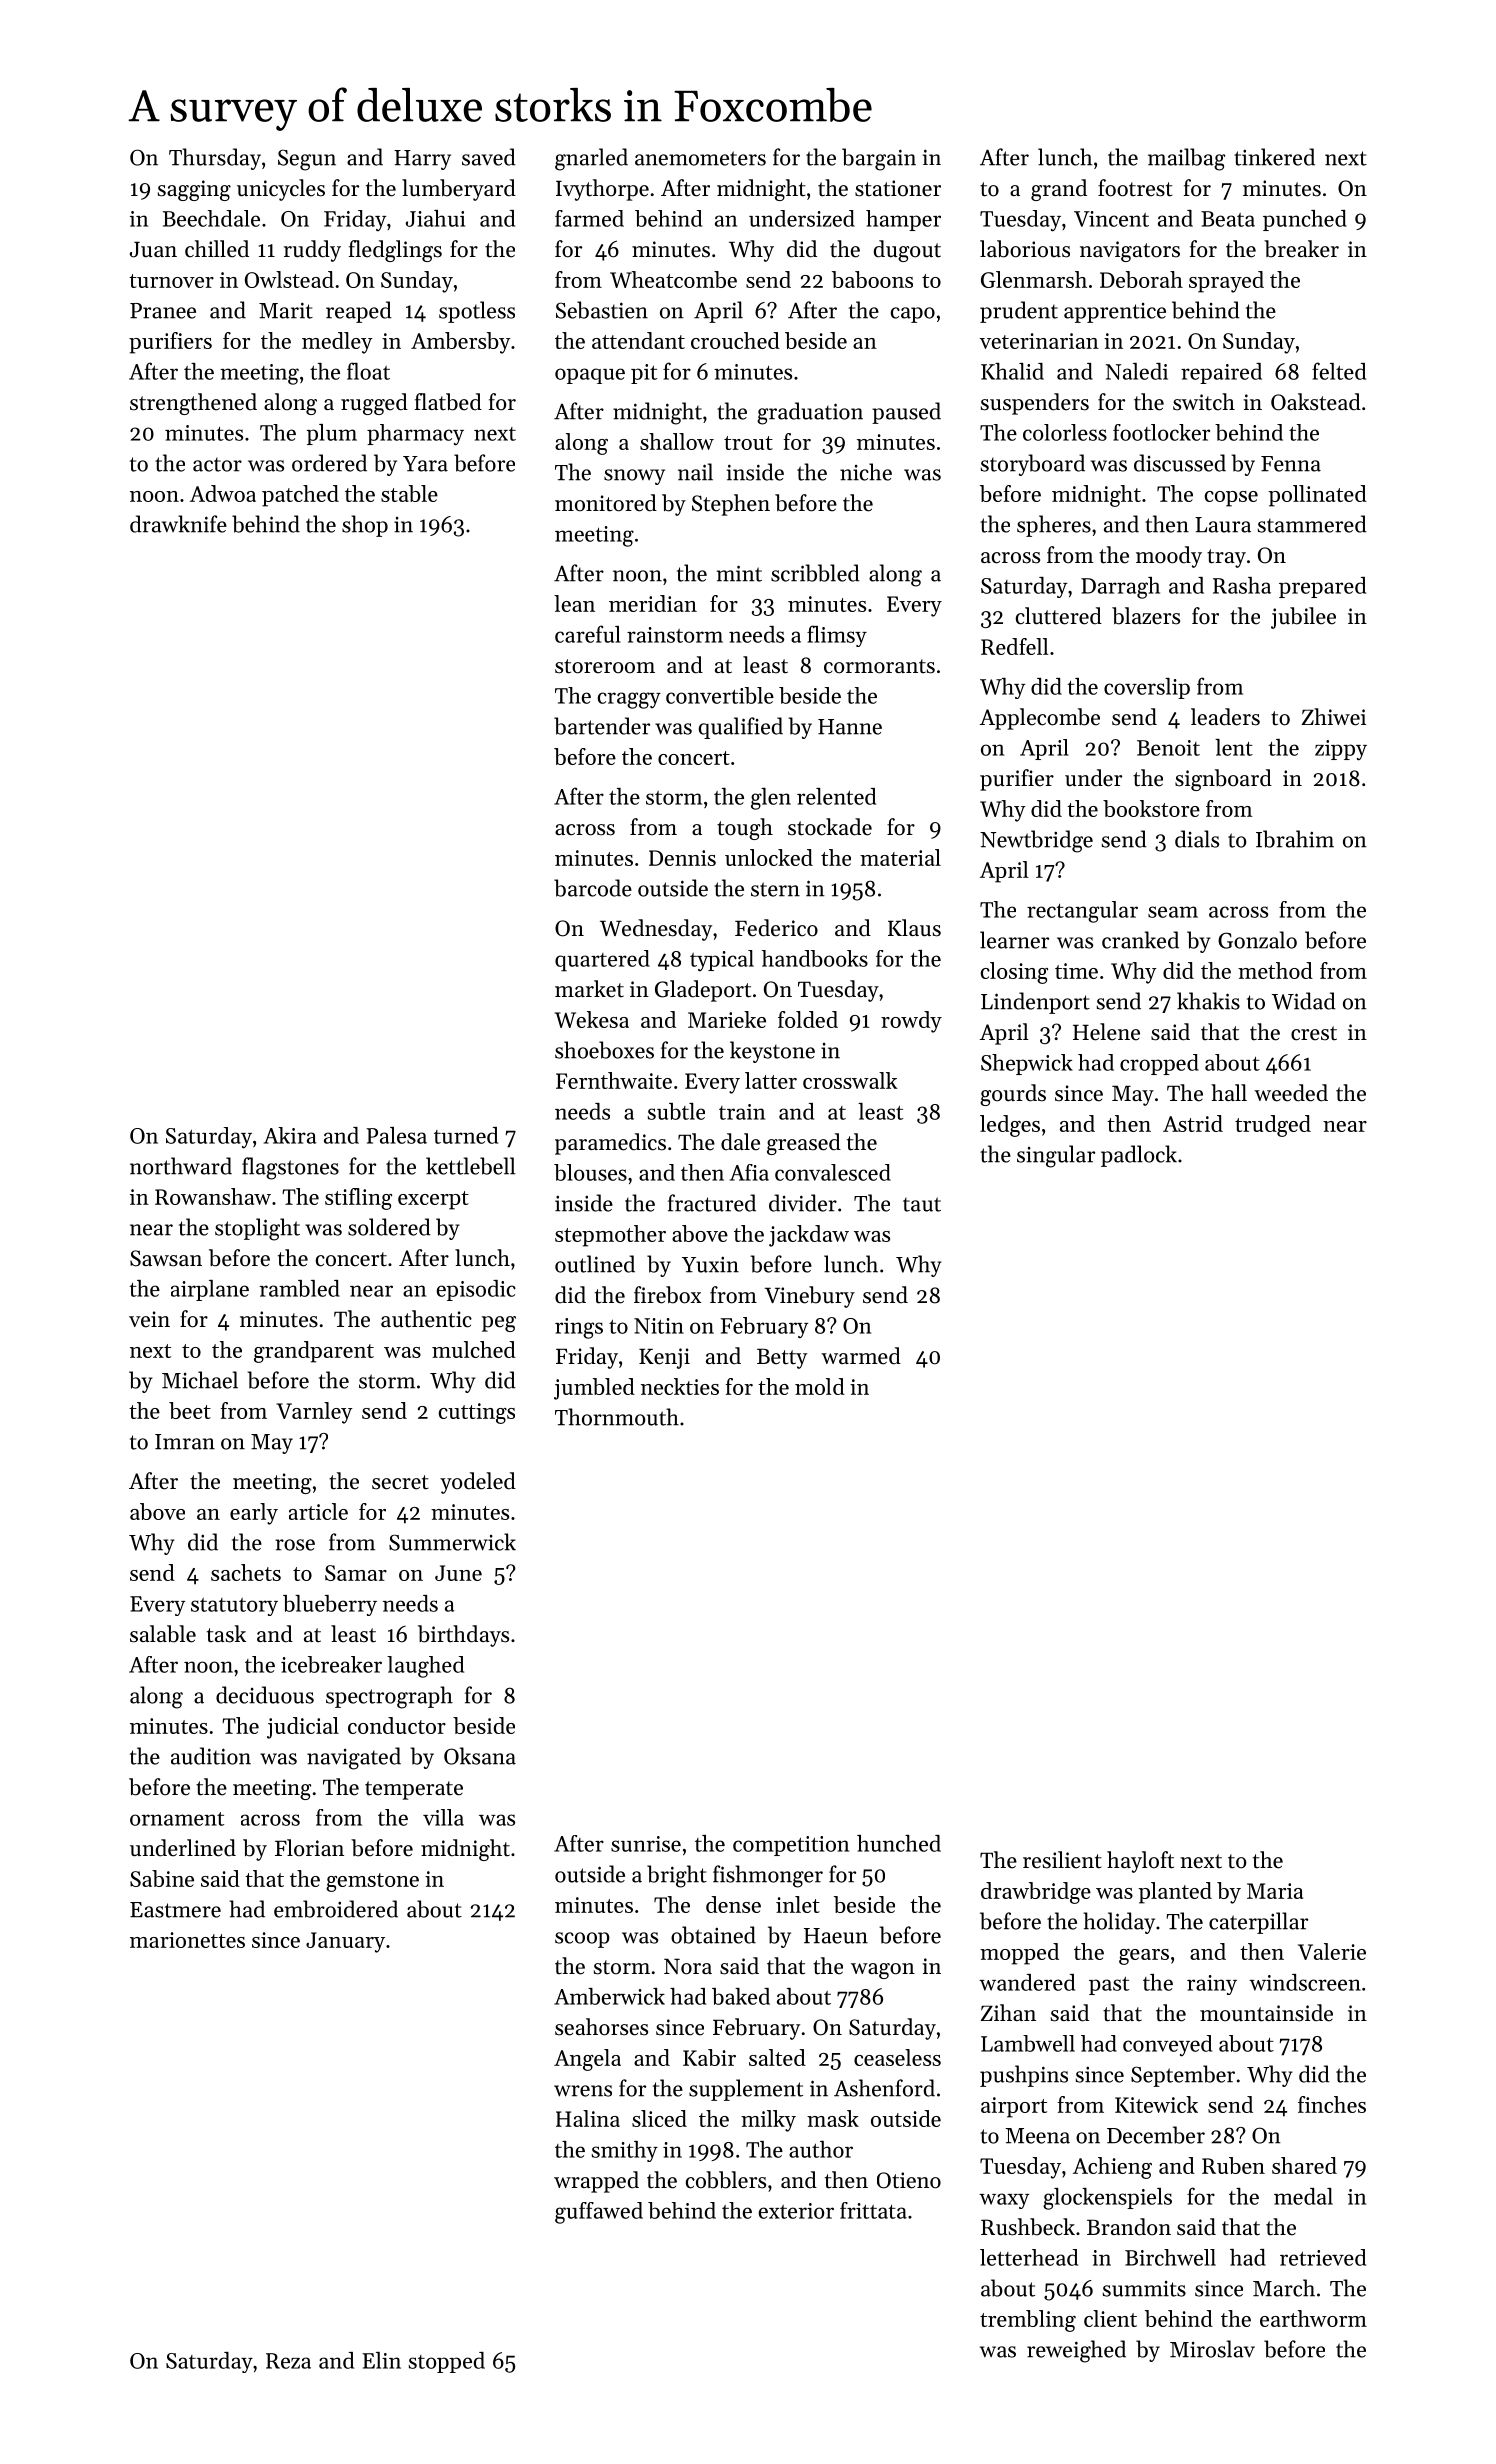 Image resolution: width=1496 pixels, height=2464 pixels. I want to click on niche, so click(866, 472).
